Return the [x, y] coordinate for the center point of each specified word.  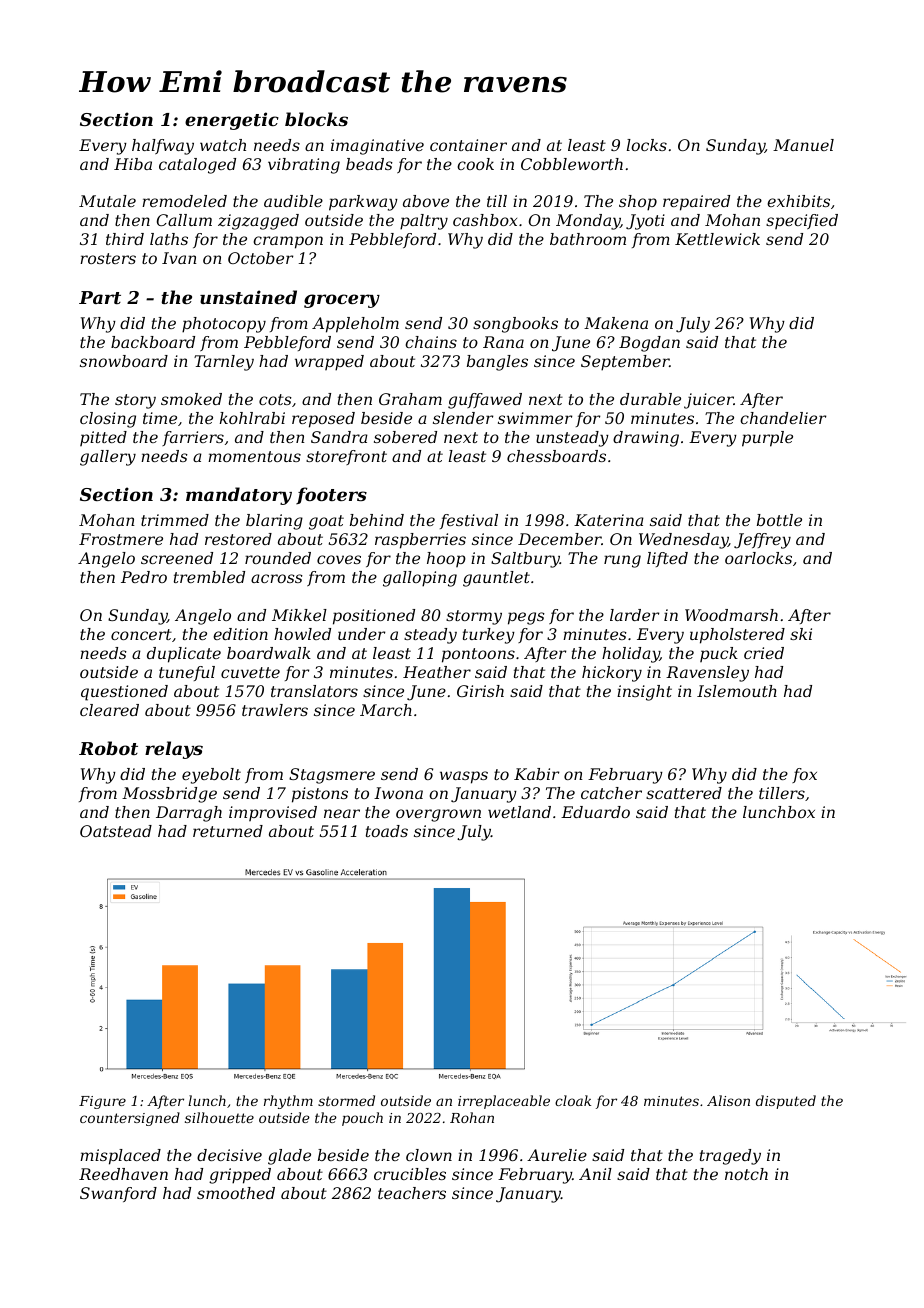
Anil [595, 1174]
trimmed [175, 520]
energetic [232, 121]
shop [638, 203]
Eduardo [595, 812]
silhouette [219, 1117]
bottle [779, 520]
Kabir [536, 774]
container [468, 145]
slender [463, 418]
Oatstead [116, 831]
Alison [728, 1100]
